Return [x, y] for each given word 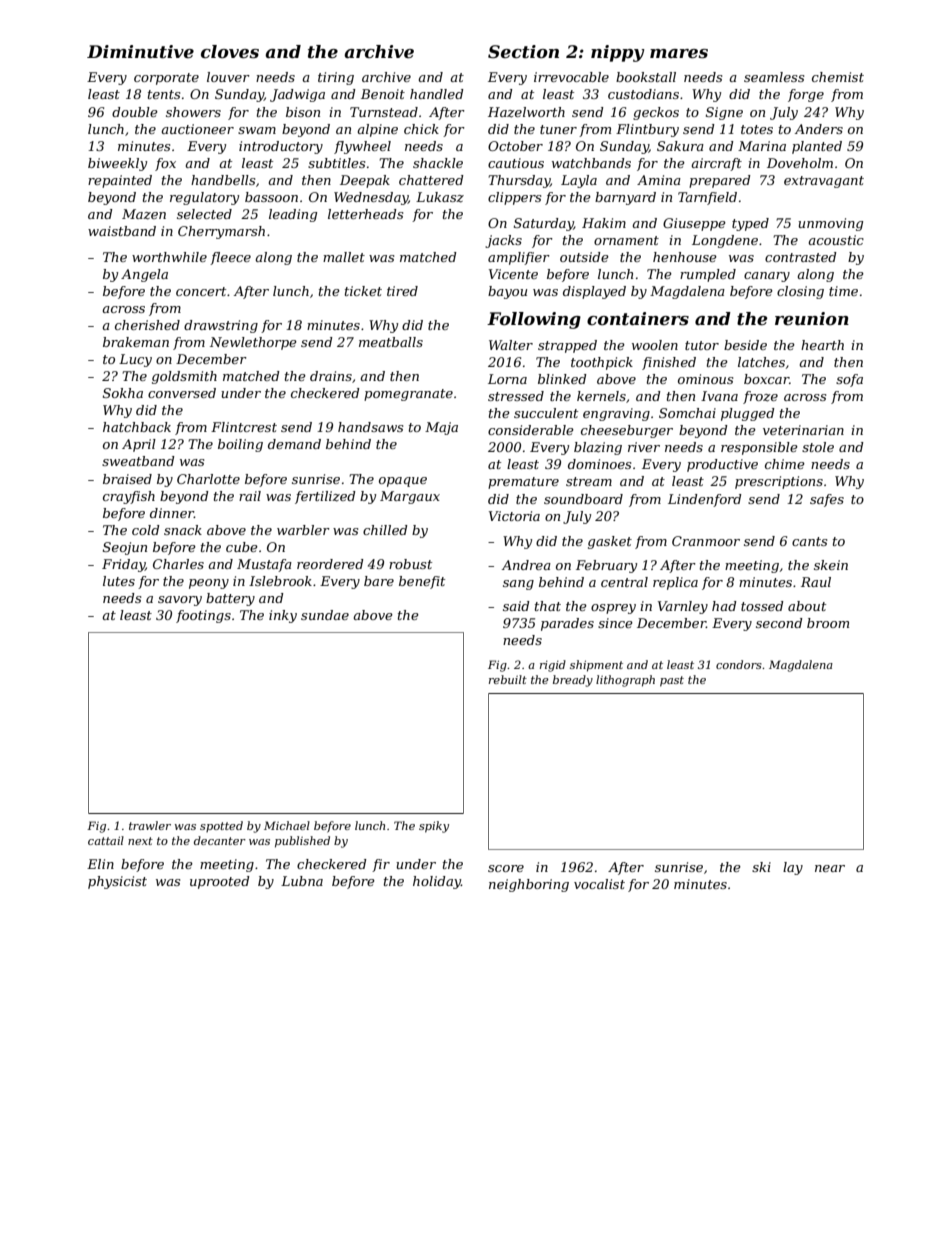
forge [806, 95]
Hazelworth [526, 112]
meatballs [391, 342]
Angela [144, 275]
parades [567, 624]
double [135, 112]
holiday [437, 882]
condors [739, 664]
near [830, 868]
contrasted [801, 257]
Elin [100, 864]
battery [230, 599]
